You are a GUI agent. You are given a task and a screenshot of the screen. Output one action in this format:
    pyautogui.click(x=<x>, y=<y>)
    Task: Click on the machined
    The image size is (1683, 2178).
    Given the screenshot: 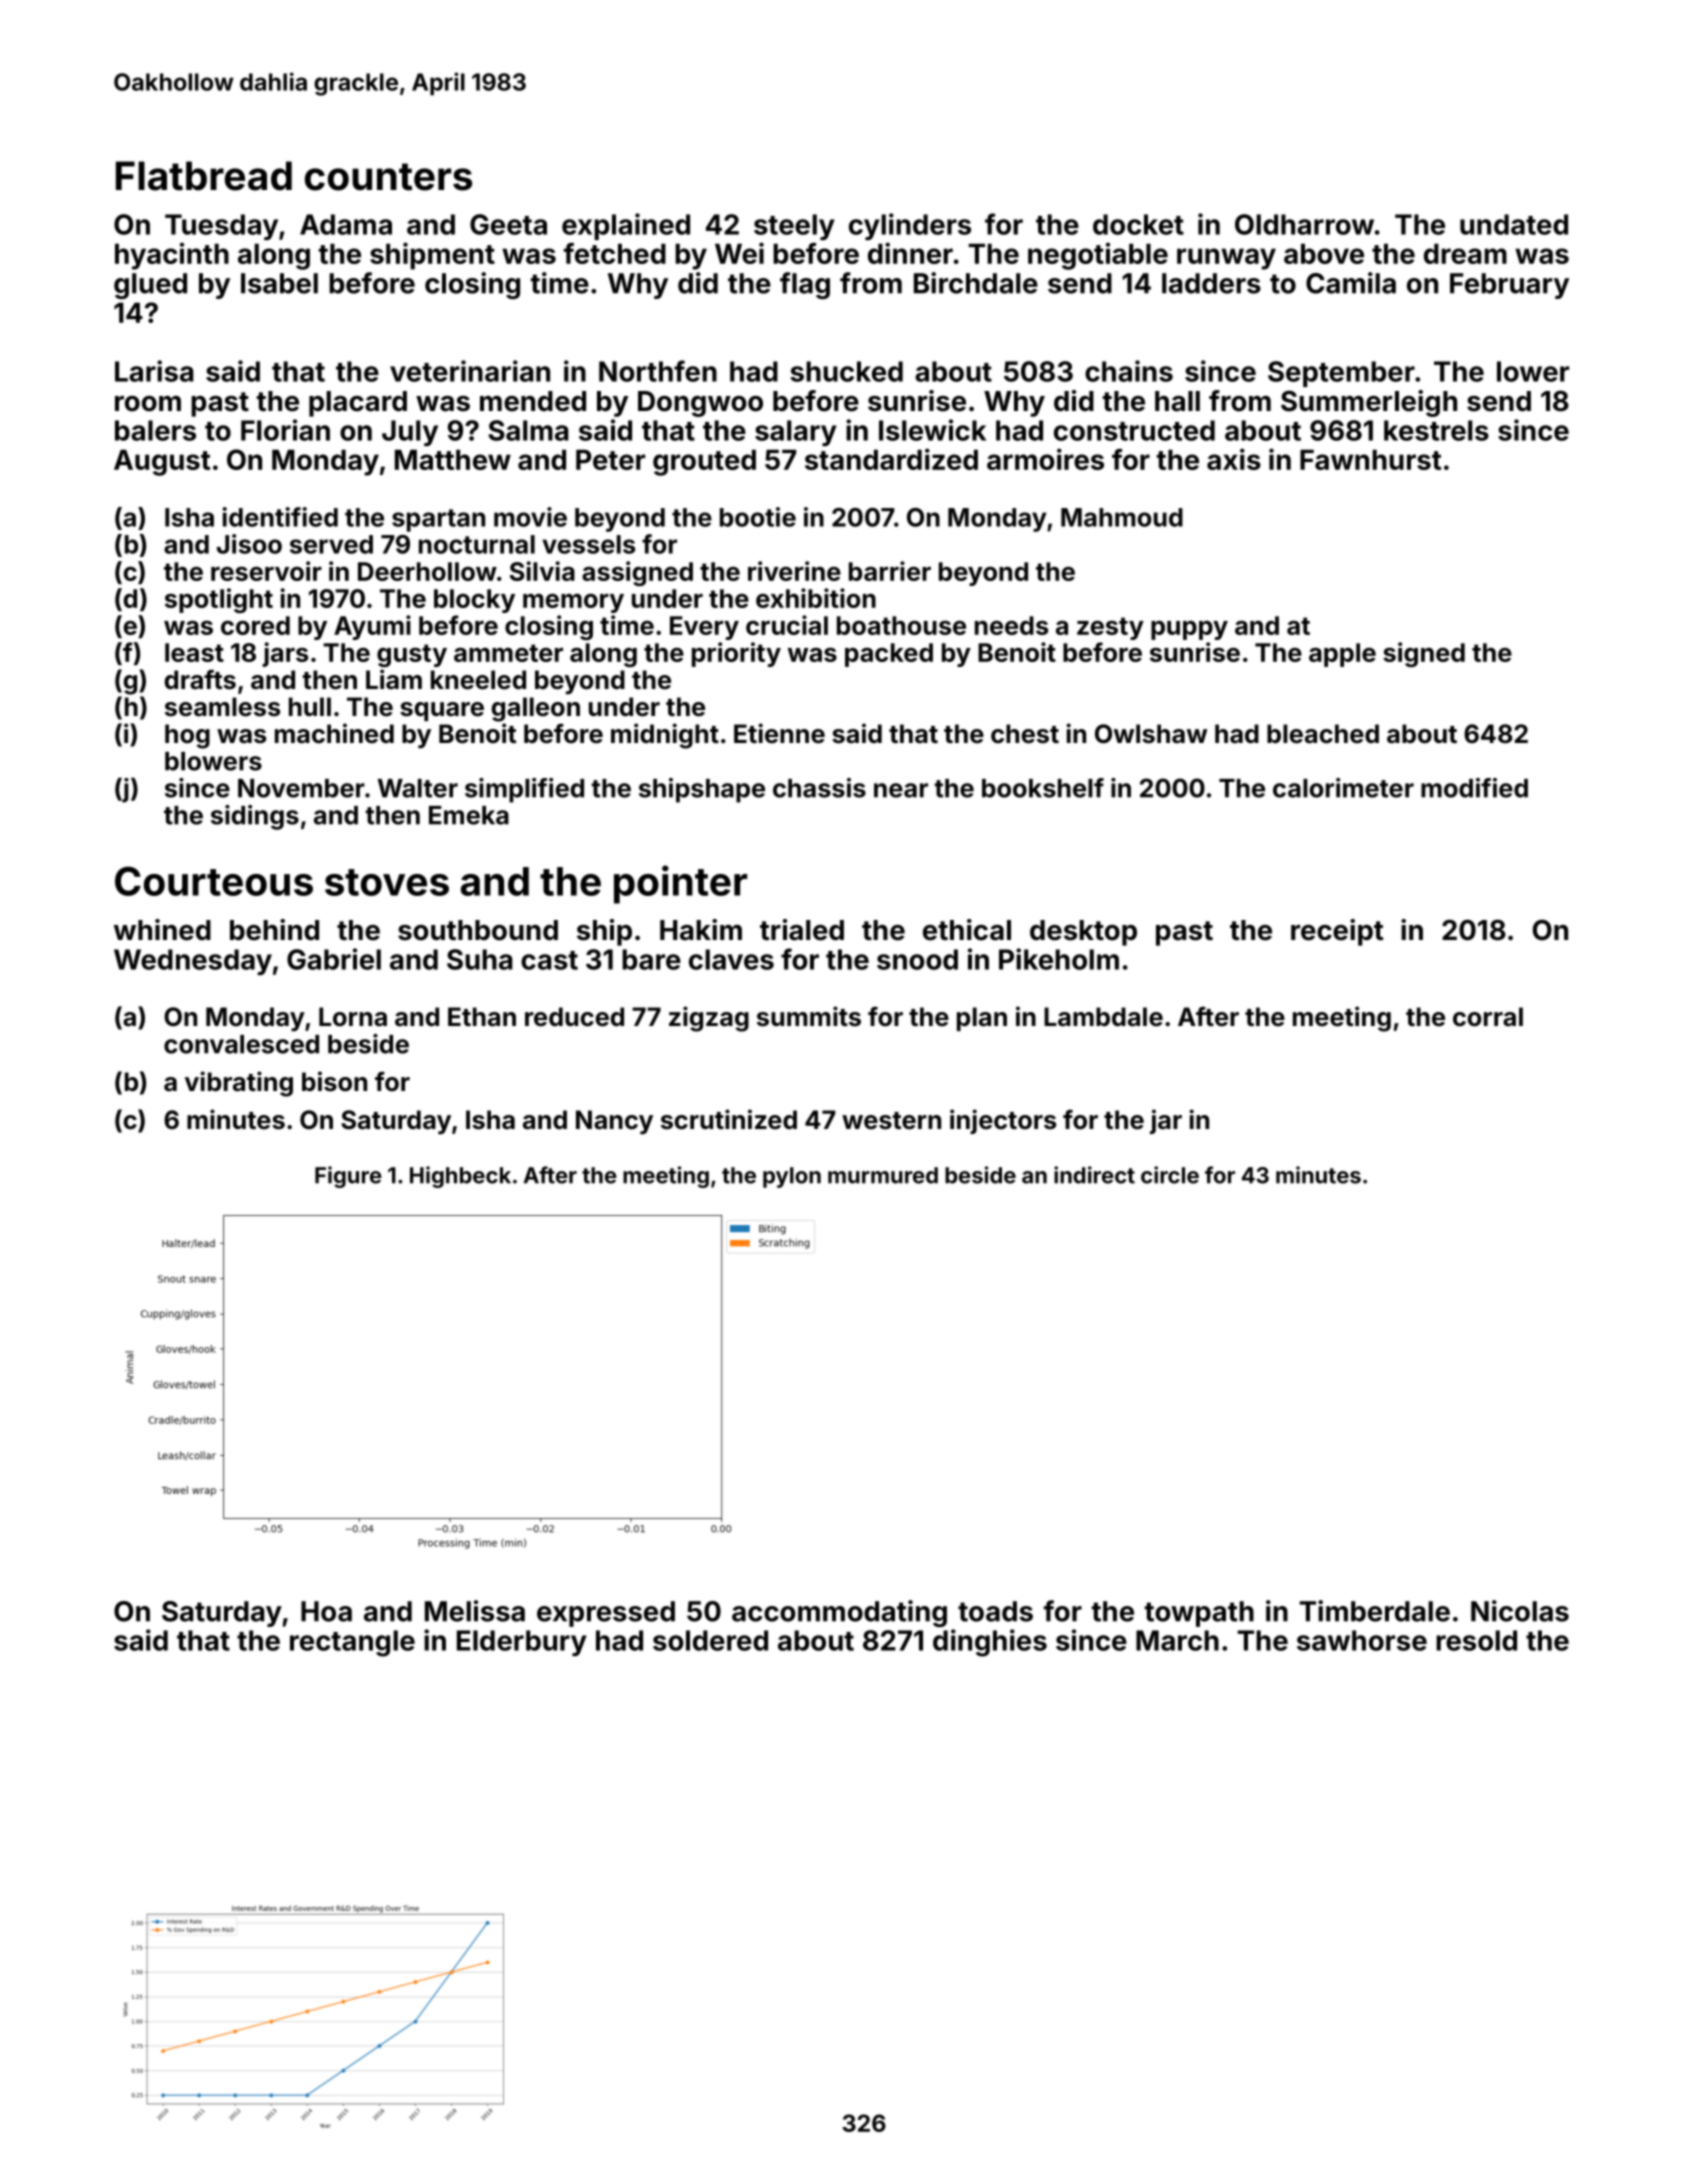 What is the action you would take?
    pyautogui.click(x=334, y=733)
